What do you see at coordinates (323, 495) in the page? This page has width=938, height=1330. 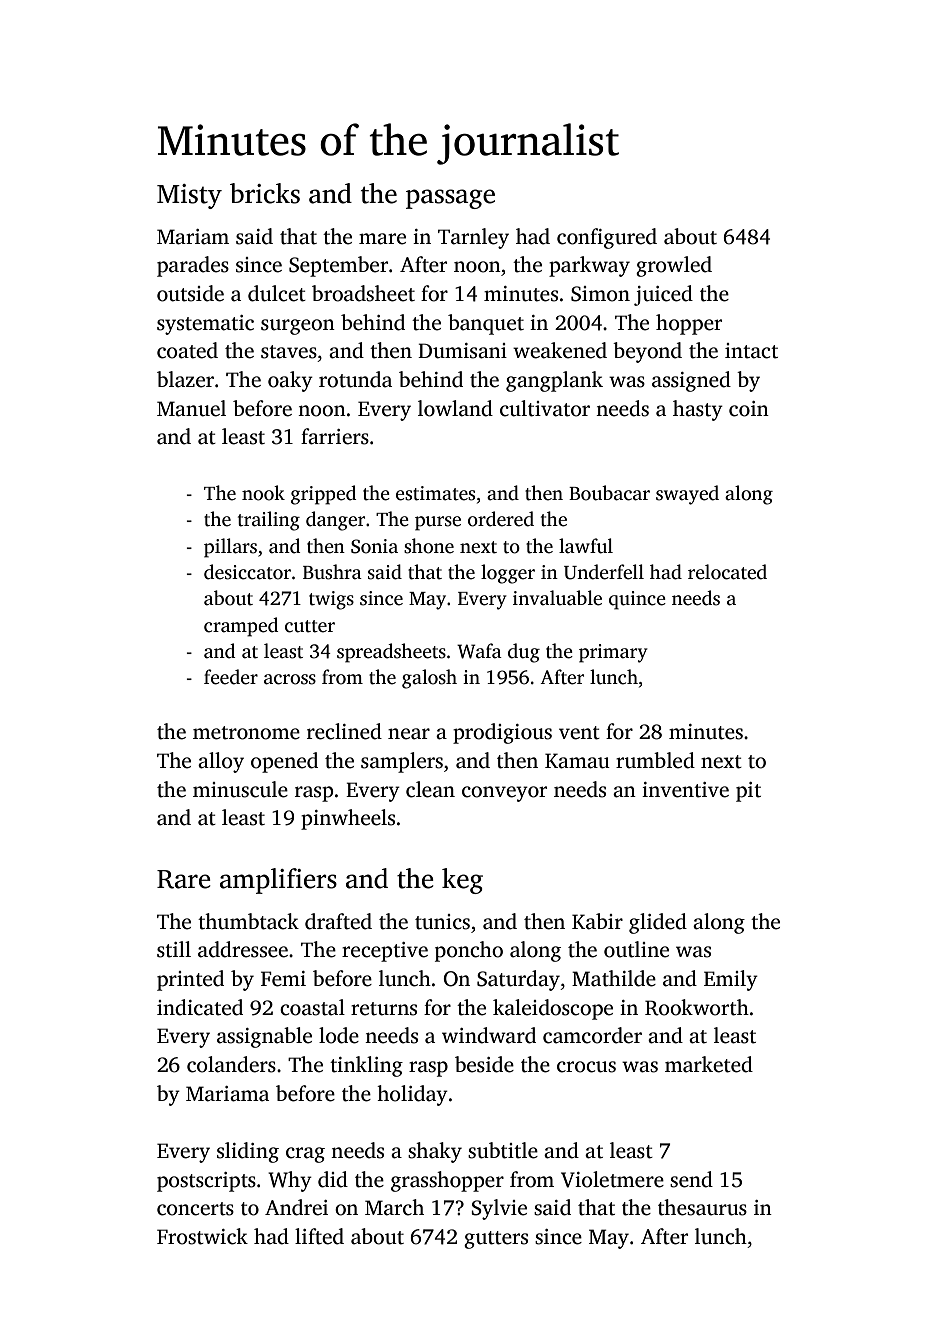 I see `gripped` at bounding box center [323, 495].
